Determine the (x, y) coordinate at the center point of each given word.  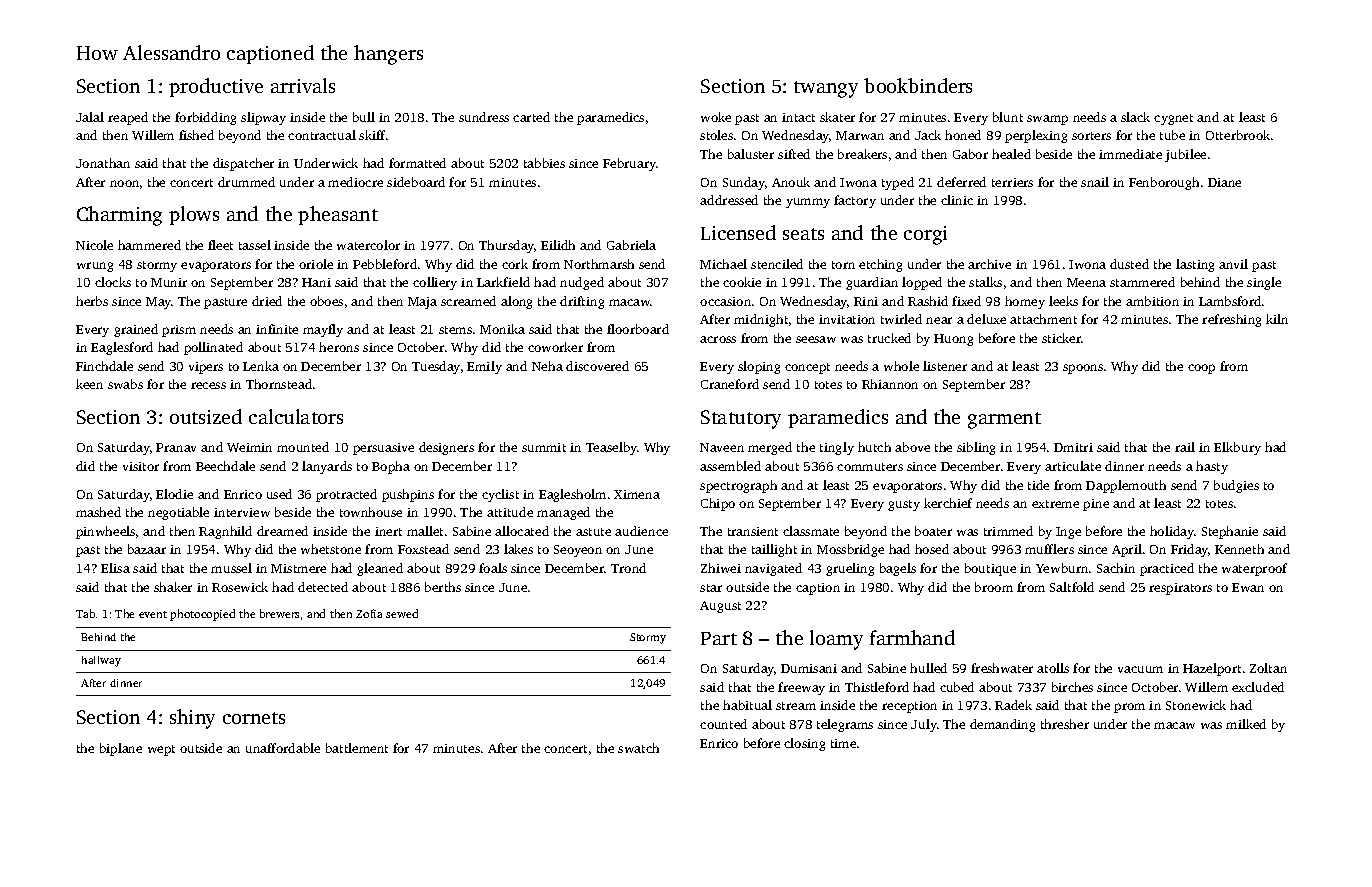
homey (1025, 302)
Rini (866, 301)
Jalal (90, 117)
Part (719, 638)
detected (323, 587)
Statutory (741, 419)
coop (1201, 369)
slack (1135, 117)
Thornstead (279, 384)
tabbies (544, 163)
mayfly (323, 330)
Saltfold (1072, 587)
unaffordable (283, 748)
